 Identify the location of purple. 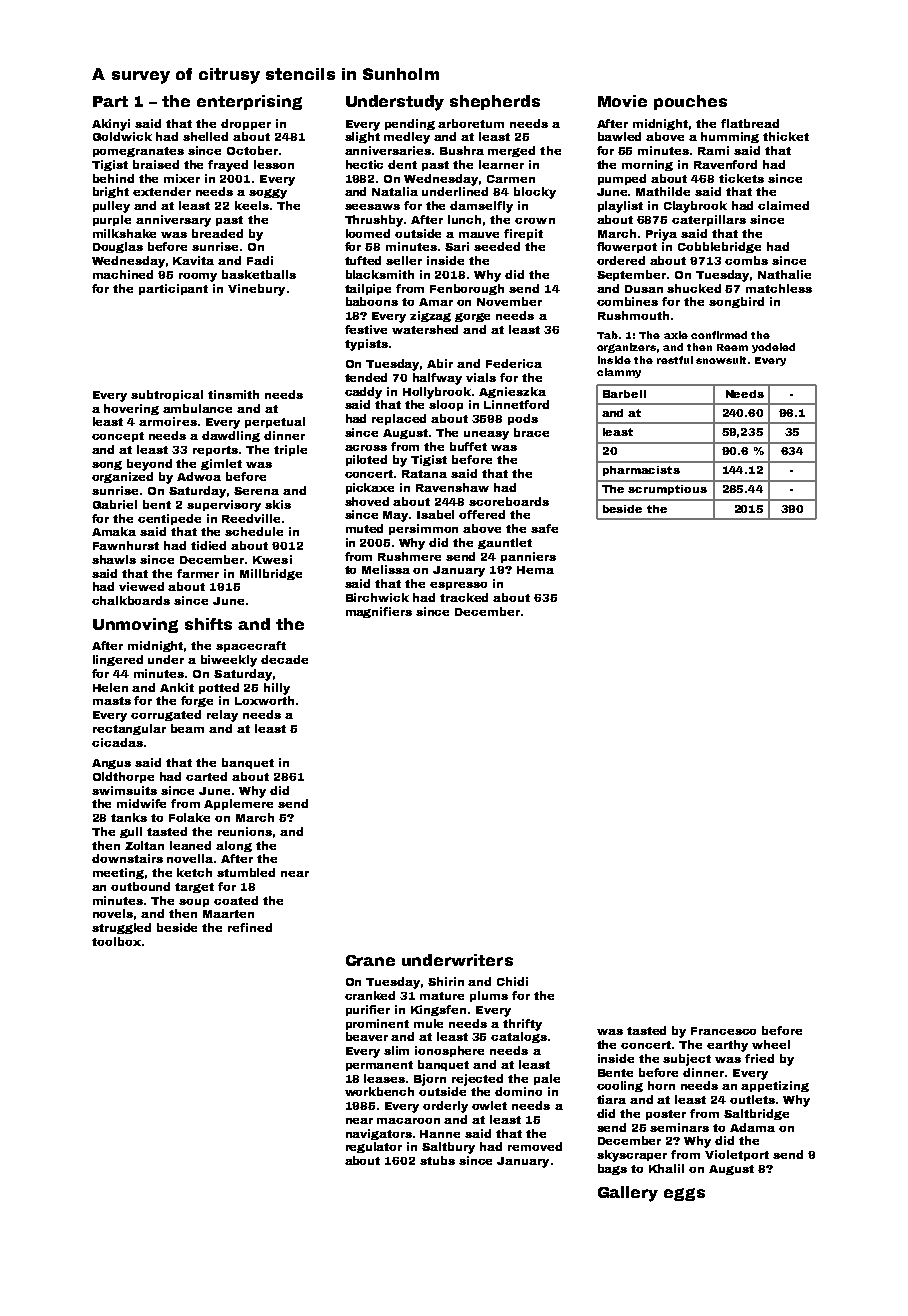
(112, 220).
